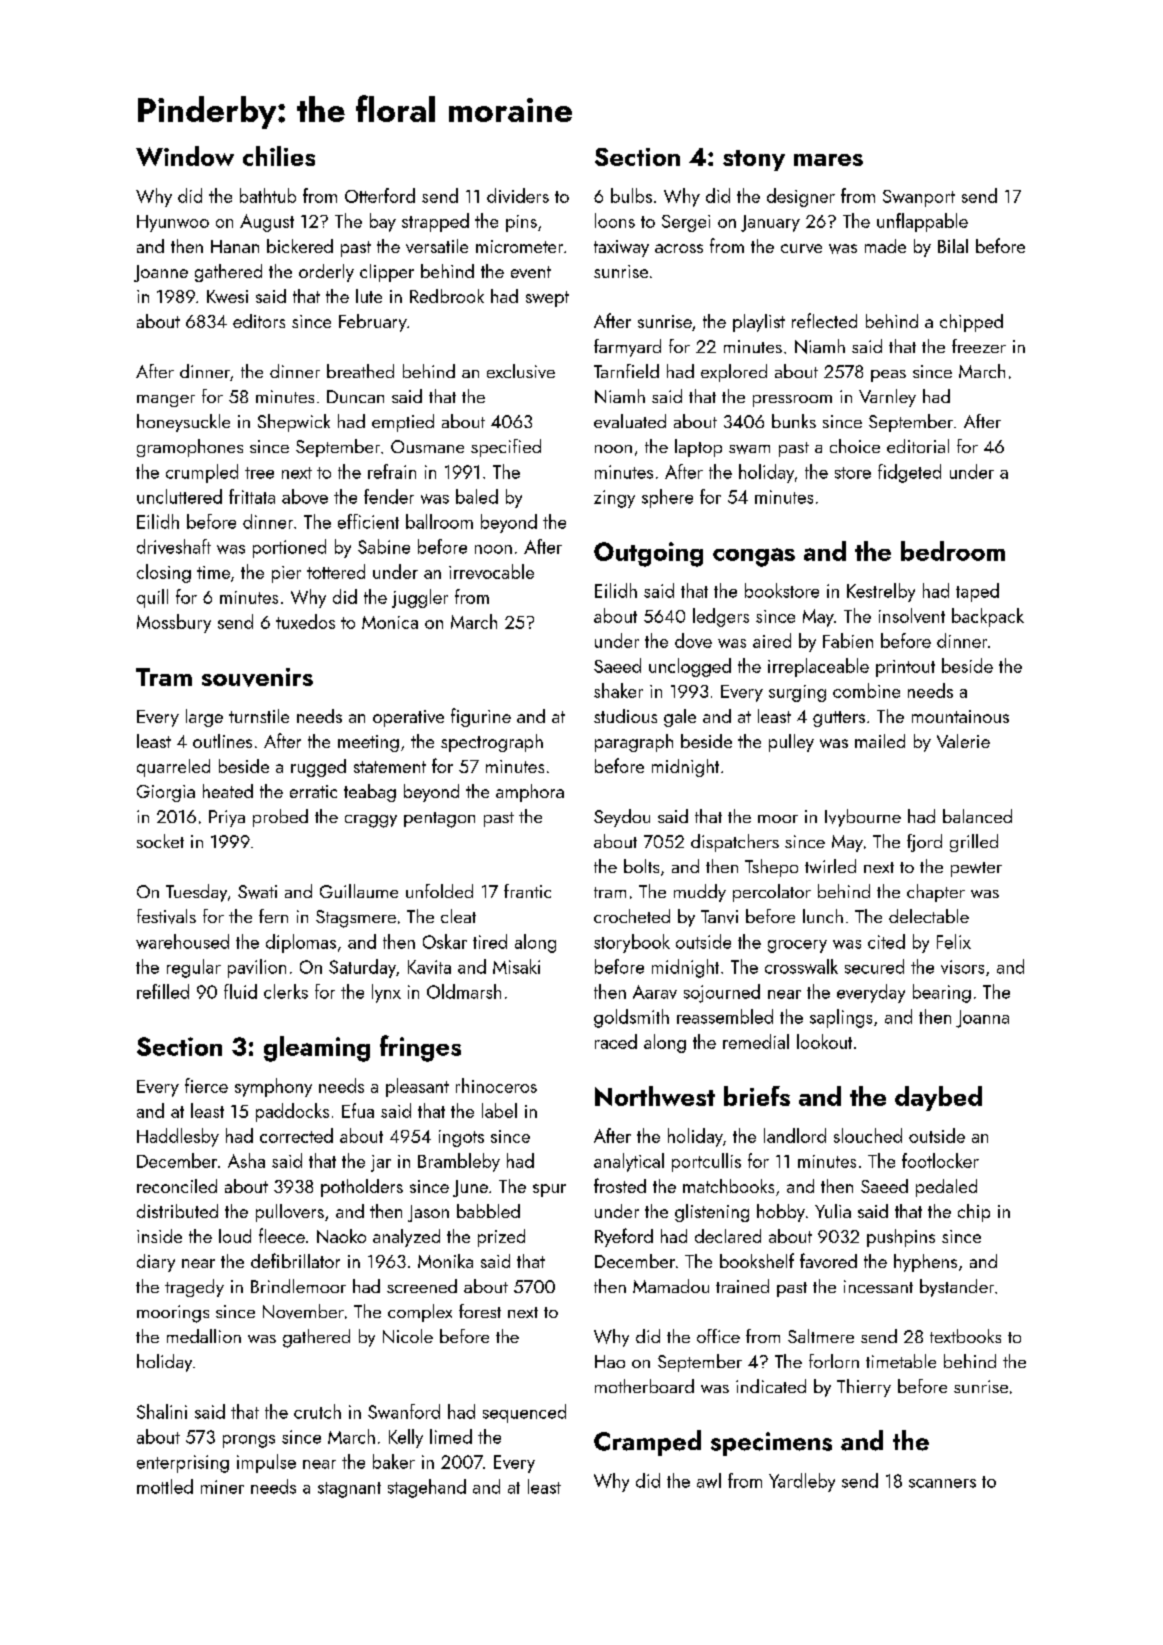 The height and width of the document is (1645, 1163). I want to click on mares, so click(828, 160).
